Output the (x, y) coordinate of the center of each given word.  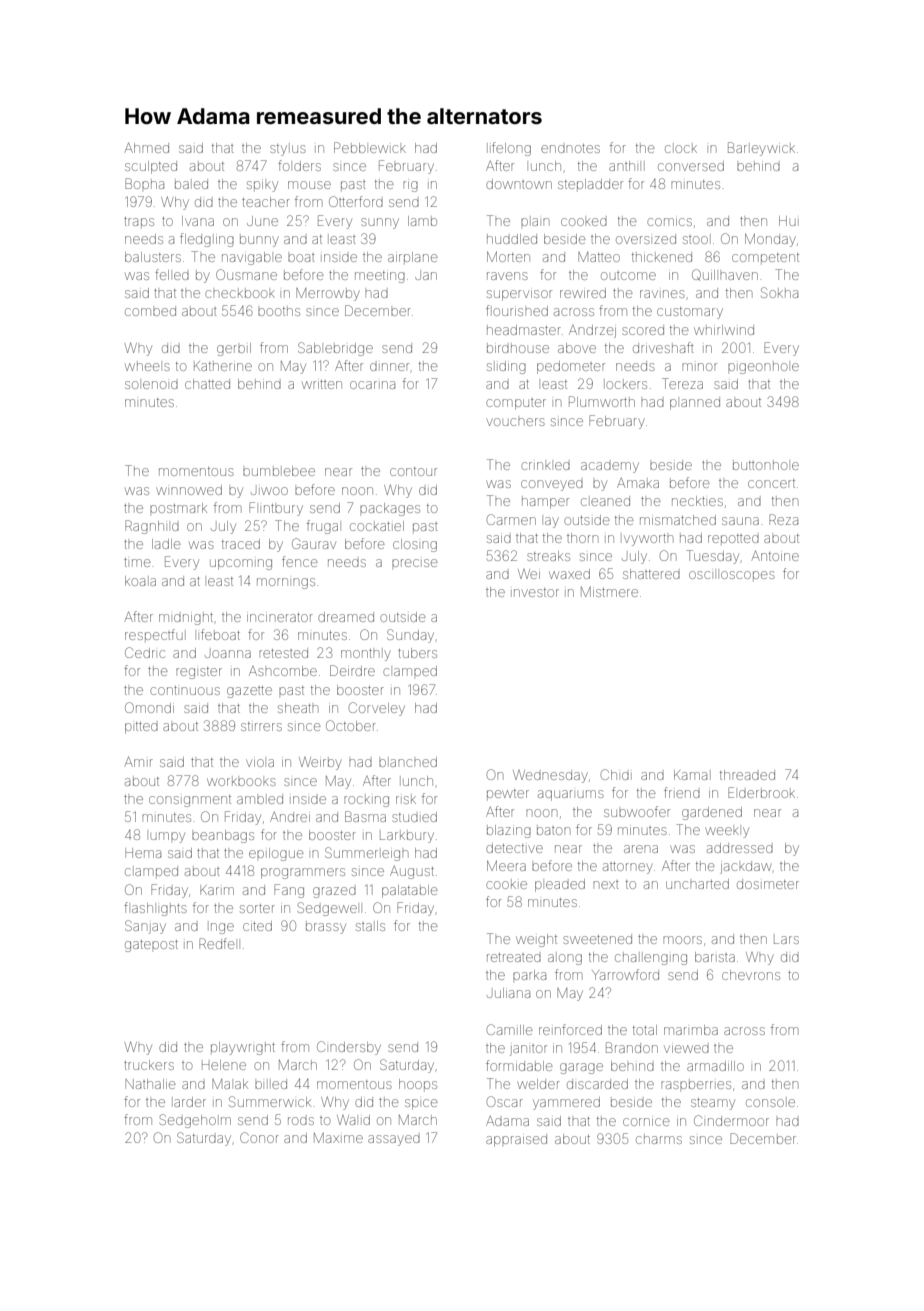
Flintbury (276, 509)
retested (283, 653)
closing (415, 545)
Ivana (198, 221)
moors (682, 940)
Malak (230, 1084)
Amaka (638, 483)
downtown (519, 184)
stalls (370, 926)
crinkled (545, 466)
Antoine (775, 556)
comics (669, 222)
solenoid (151, 385)
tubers (417, 653)
